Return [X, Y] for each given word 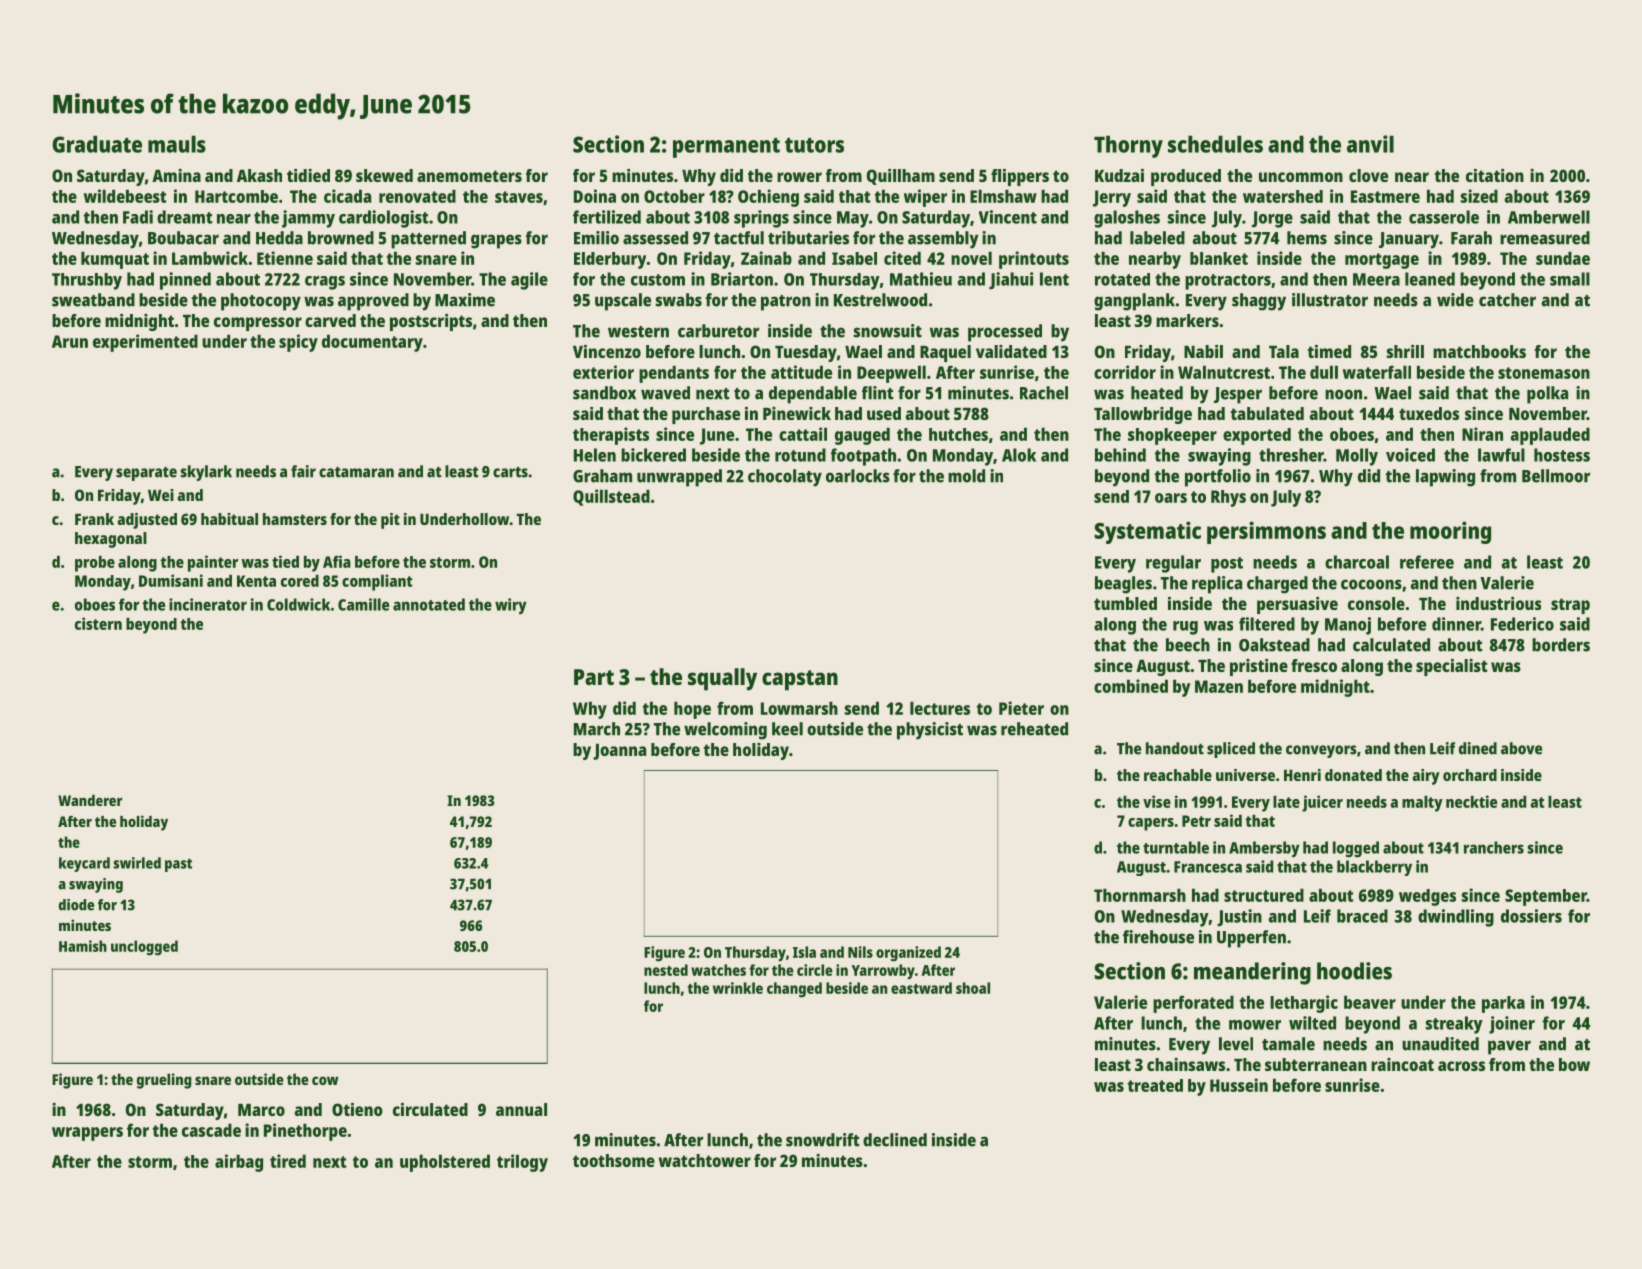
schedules [1215, 144]
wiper [925, 198]
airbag [239, 1163]
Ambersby [1264, 849]
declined [895, 1140]
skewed [384, 175]
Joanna [619, 752]
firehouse [1158, 937]
